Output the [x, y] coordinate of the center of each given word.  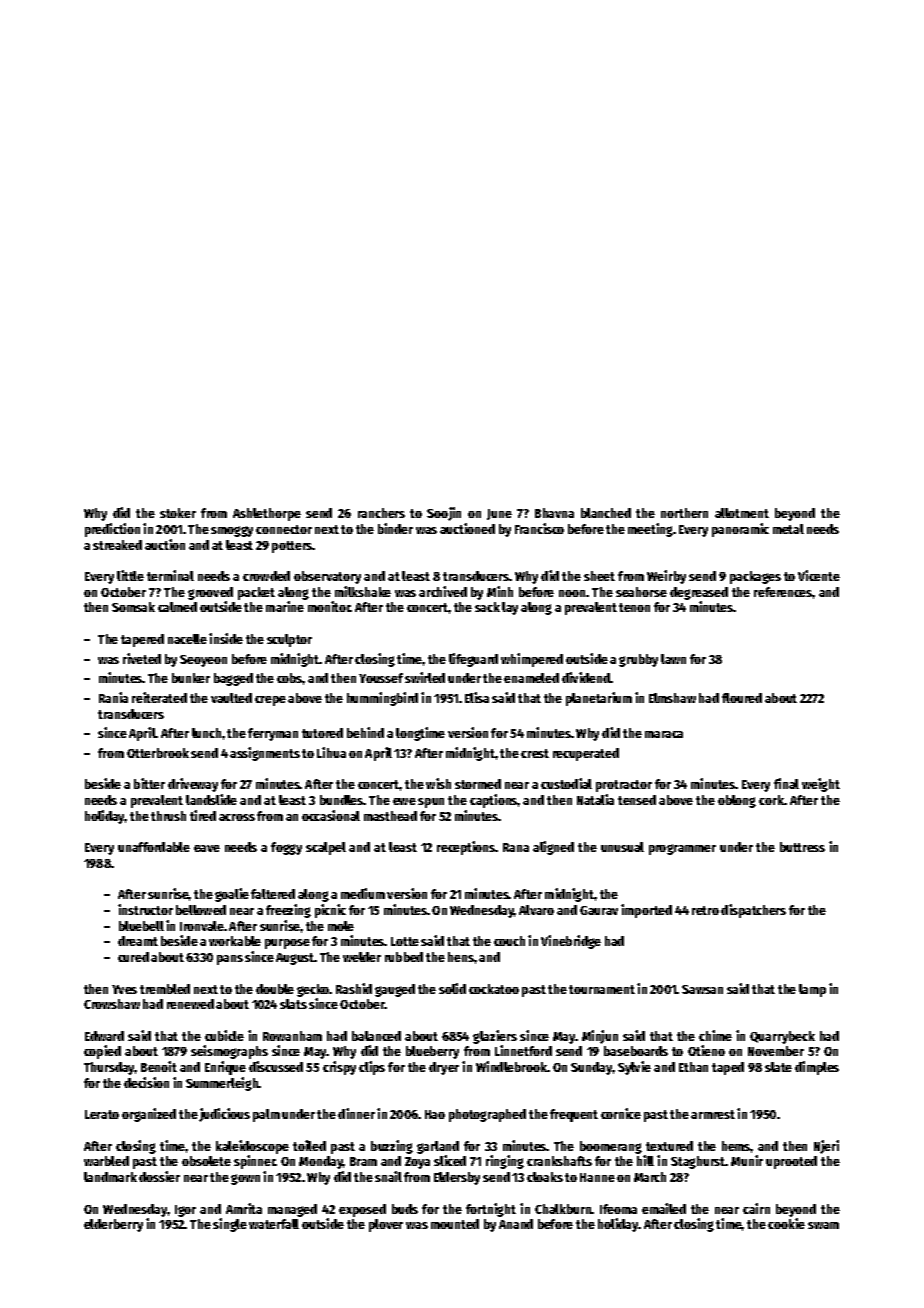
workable [235, 941]
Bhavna [554, 513]
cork [771, 800]
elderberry [113, 1225]
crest [535, 753]
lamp [812, 990]
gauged [395, 990]
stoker [178, 513]
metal [788, 529]
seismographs [229, 1052]
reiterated [159, 697]
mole [341, 926]
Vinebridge [571, 942]
